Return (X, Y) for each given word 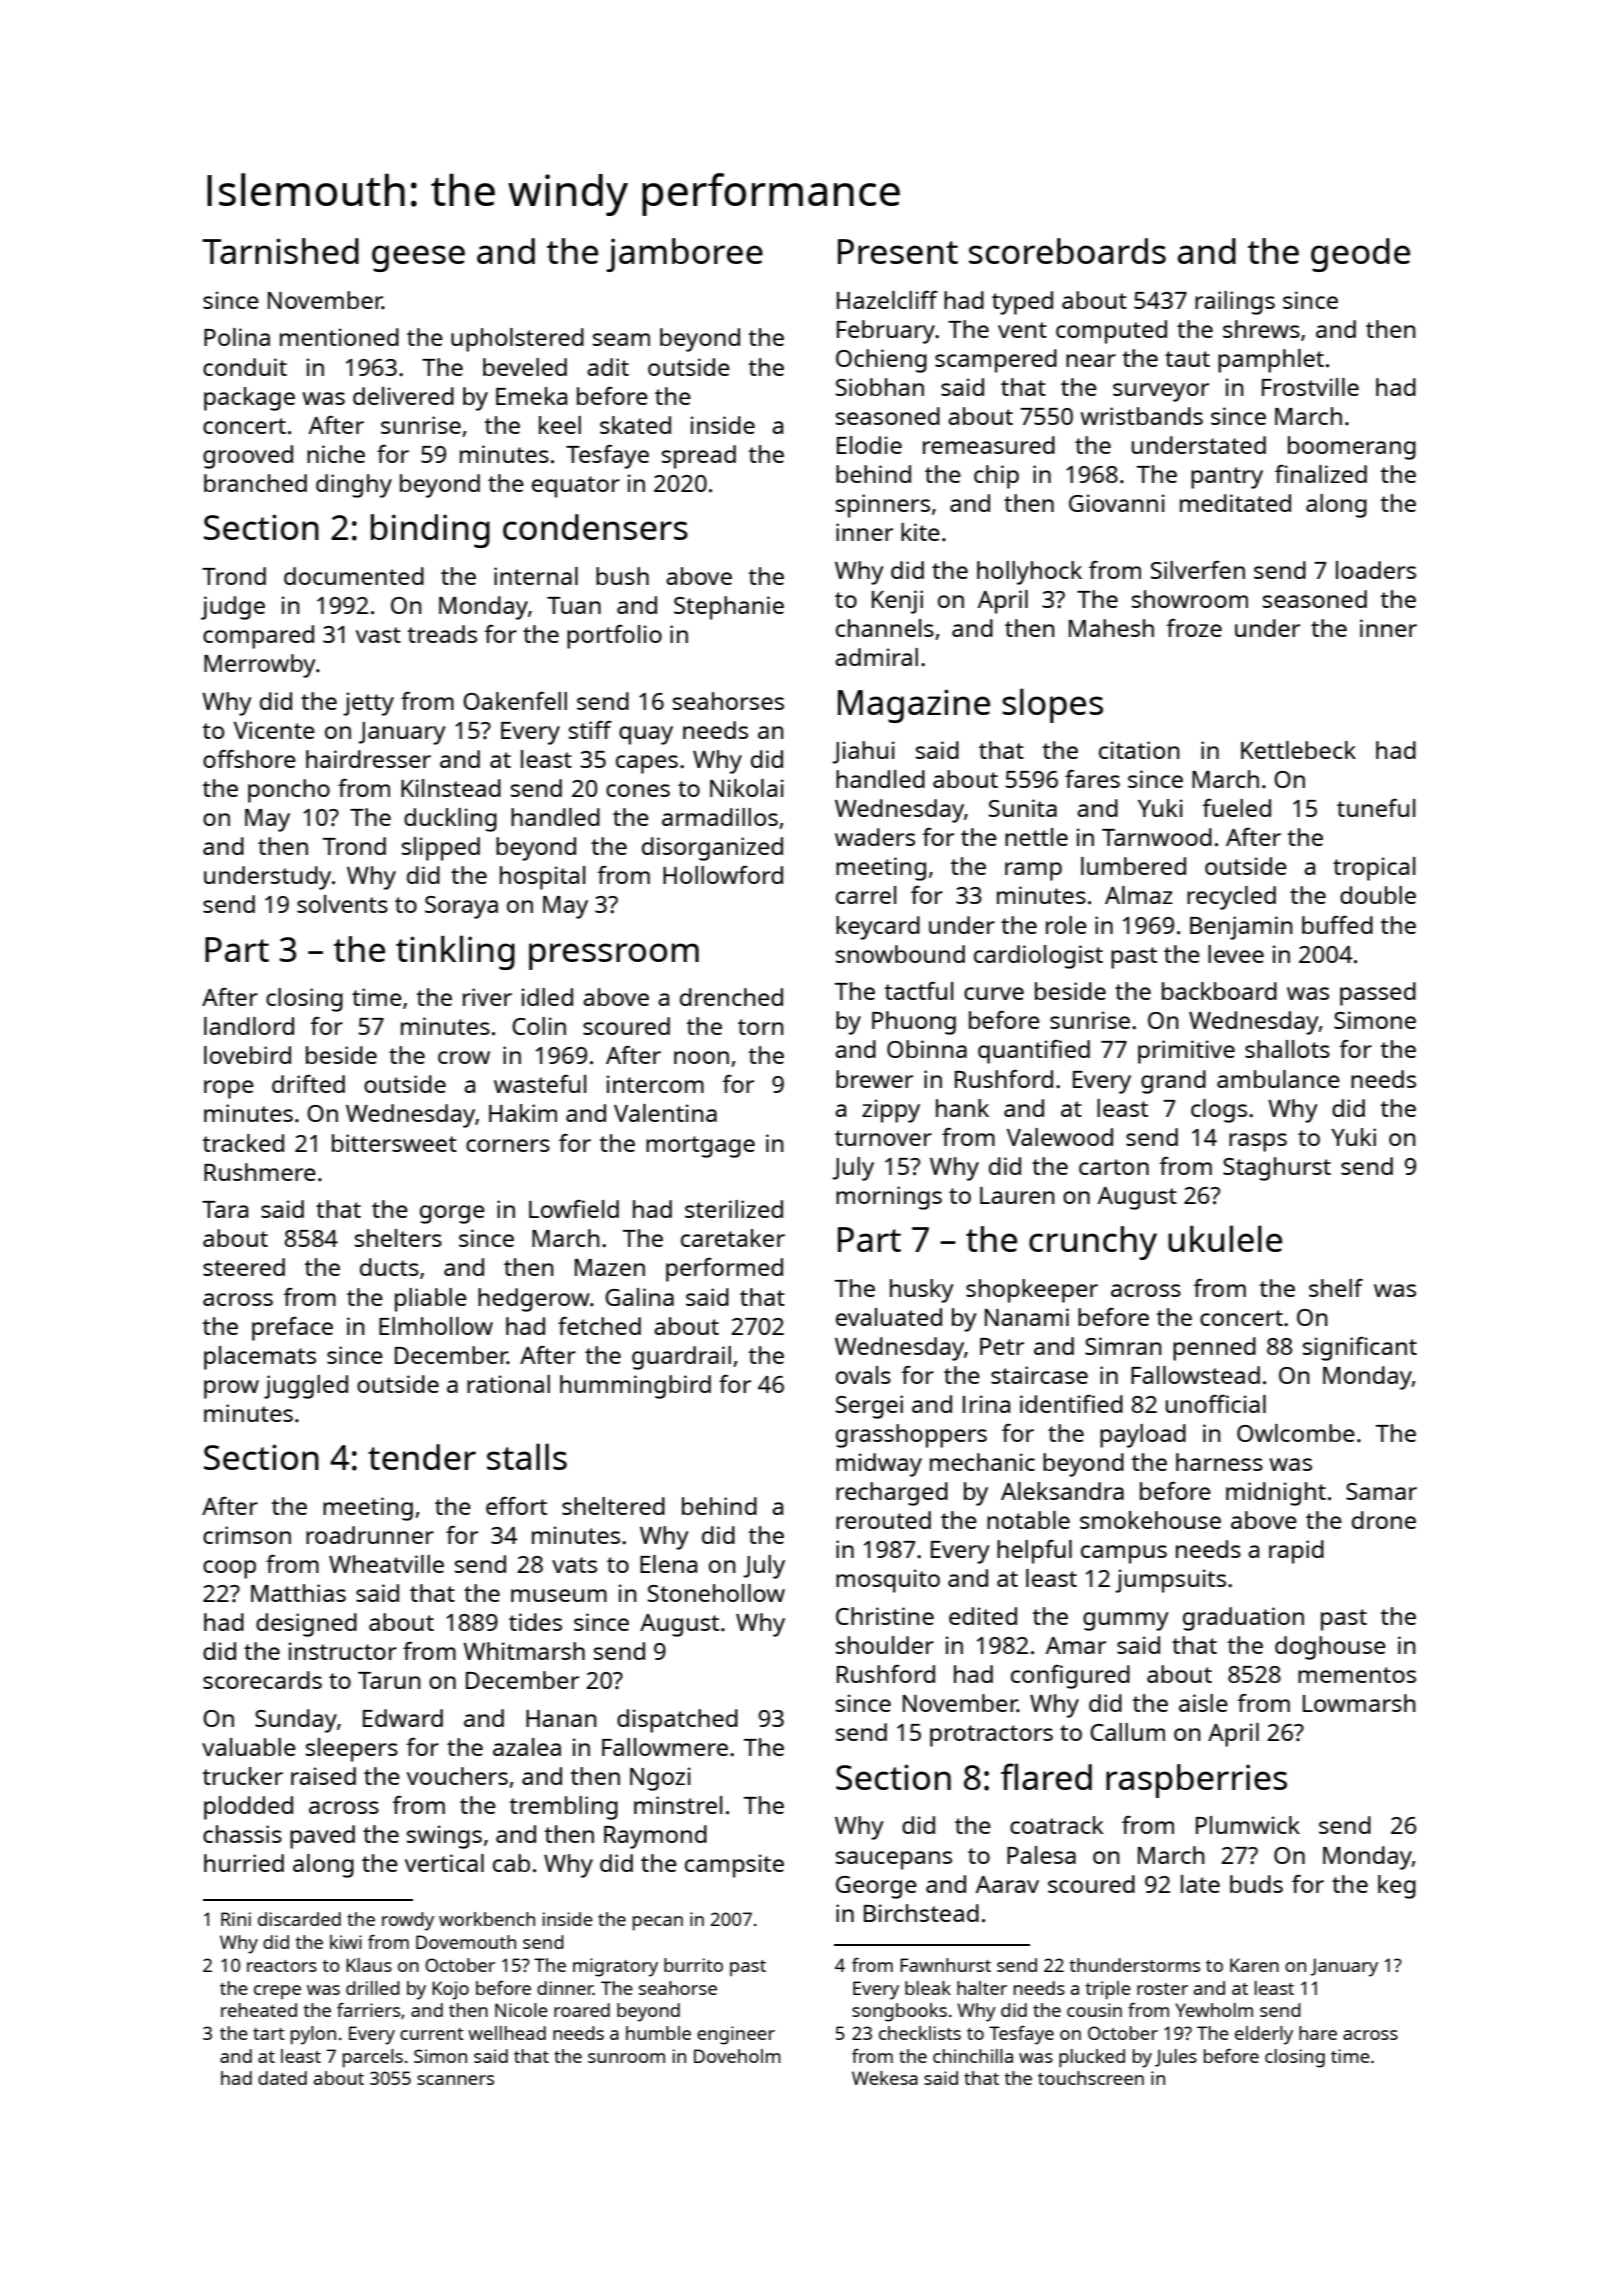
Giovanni (1117, 503)
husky (922, 1291)
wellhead (507, 2033)
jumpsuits (1170, 1581)
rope (229, 1089)
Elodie (869, 445)
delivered (403, 396)
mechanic (982, 1462)
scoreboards (1067, 251)
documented (354, 576)
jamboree (684, 255)
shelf (1336, 1288)
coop (229, 1569)
